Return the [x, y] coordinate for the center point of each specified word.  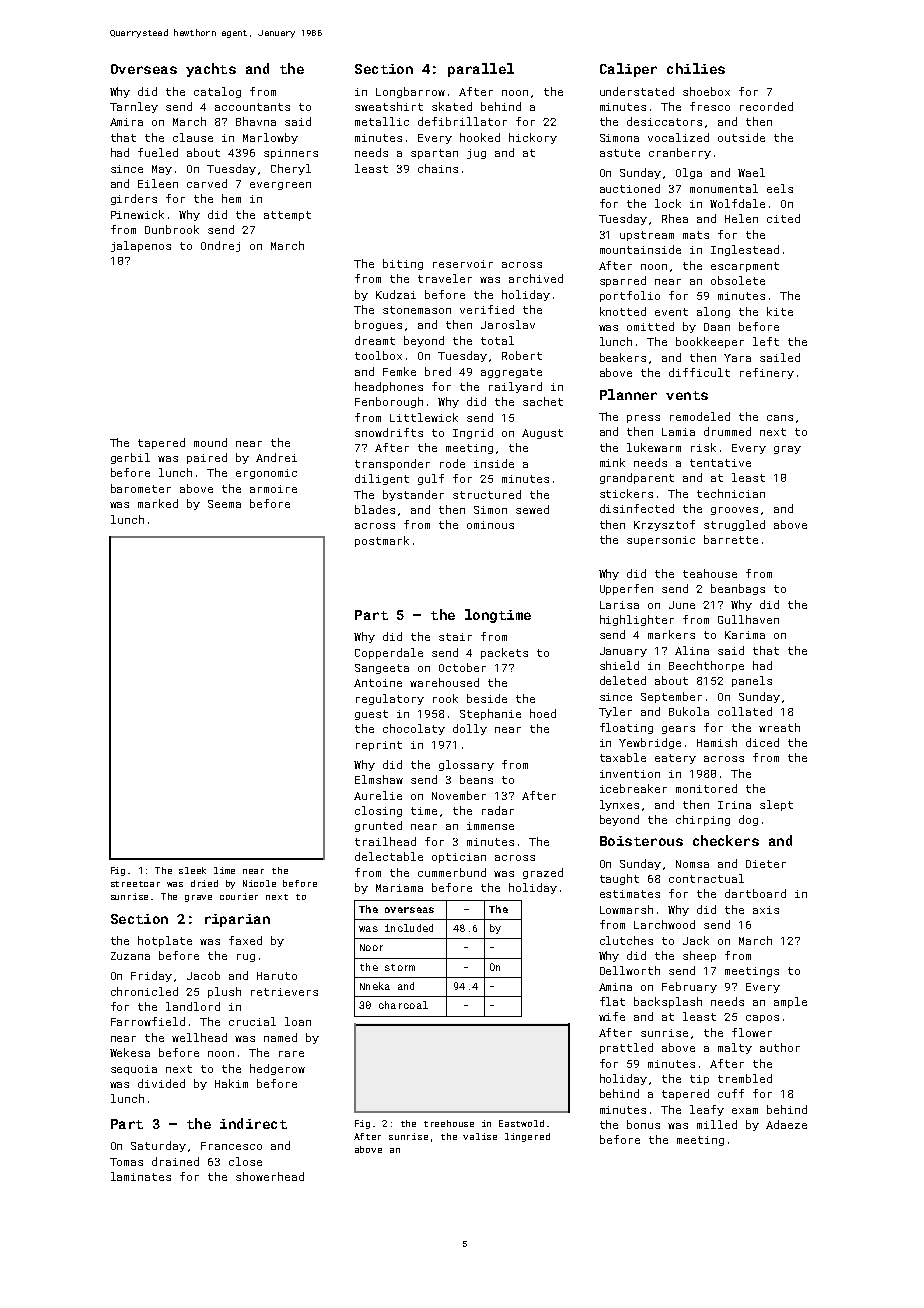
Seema [224, 504]
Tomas [126, 1162]
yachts [211, 70]
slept [776, 805]
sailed [780, 357]
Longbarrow [410, 92]
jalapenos [141, 246]
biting [403, 264]
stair [455, 637]
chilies [696, 68]
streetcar [135, 884]
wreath [779, 727]
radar [498, 810]
